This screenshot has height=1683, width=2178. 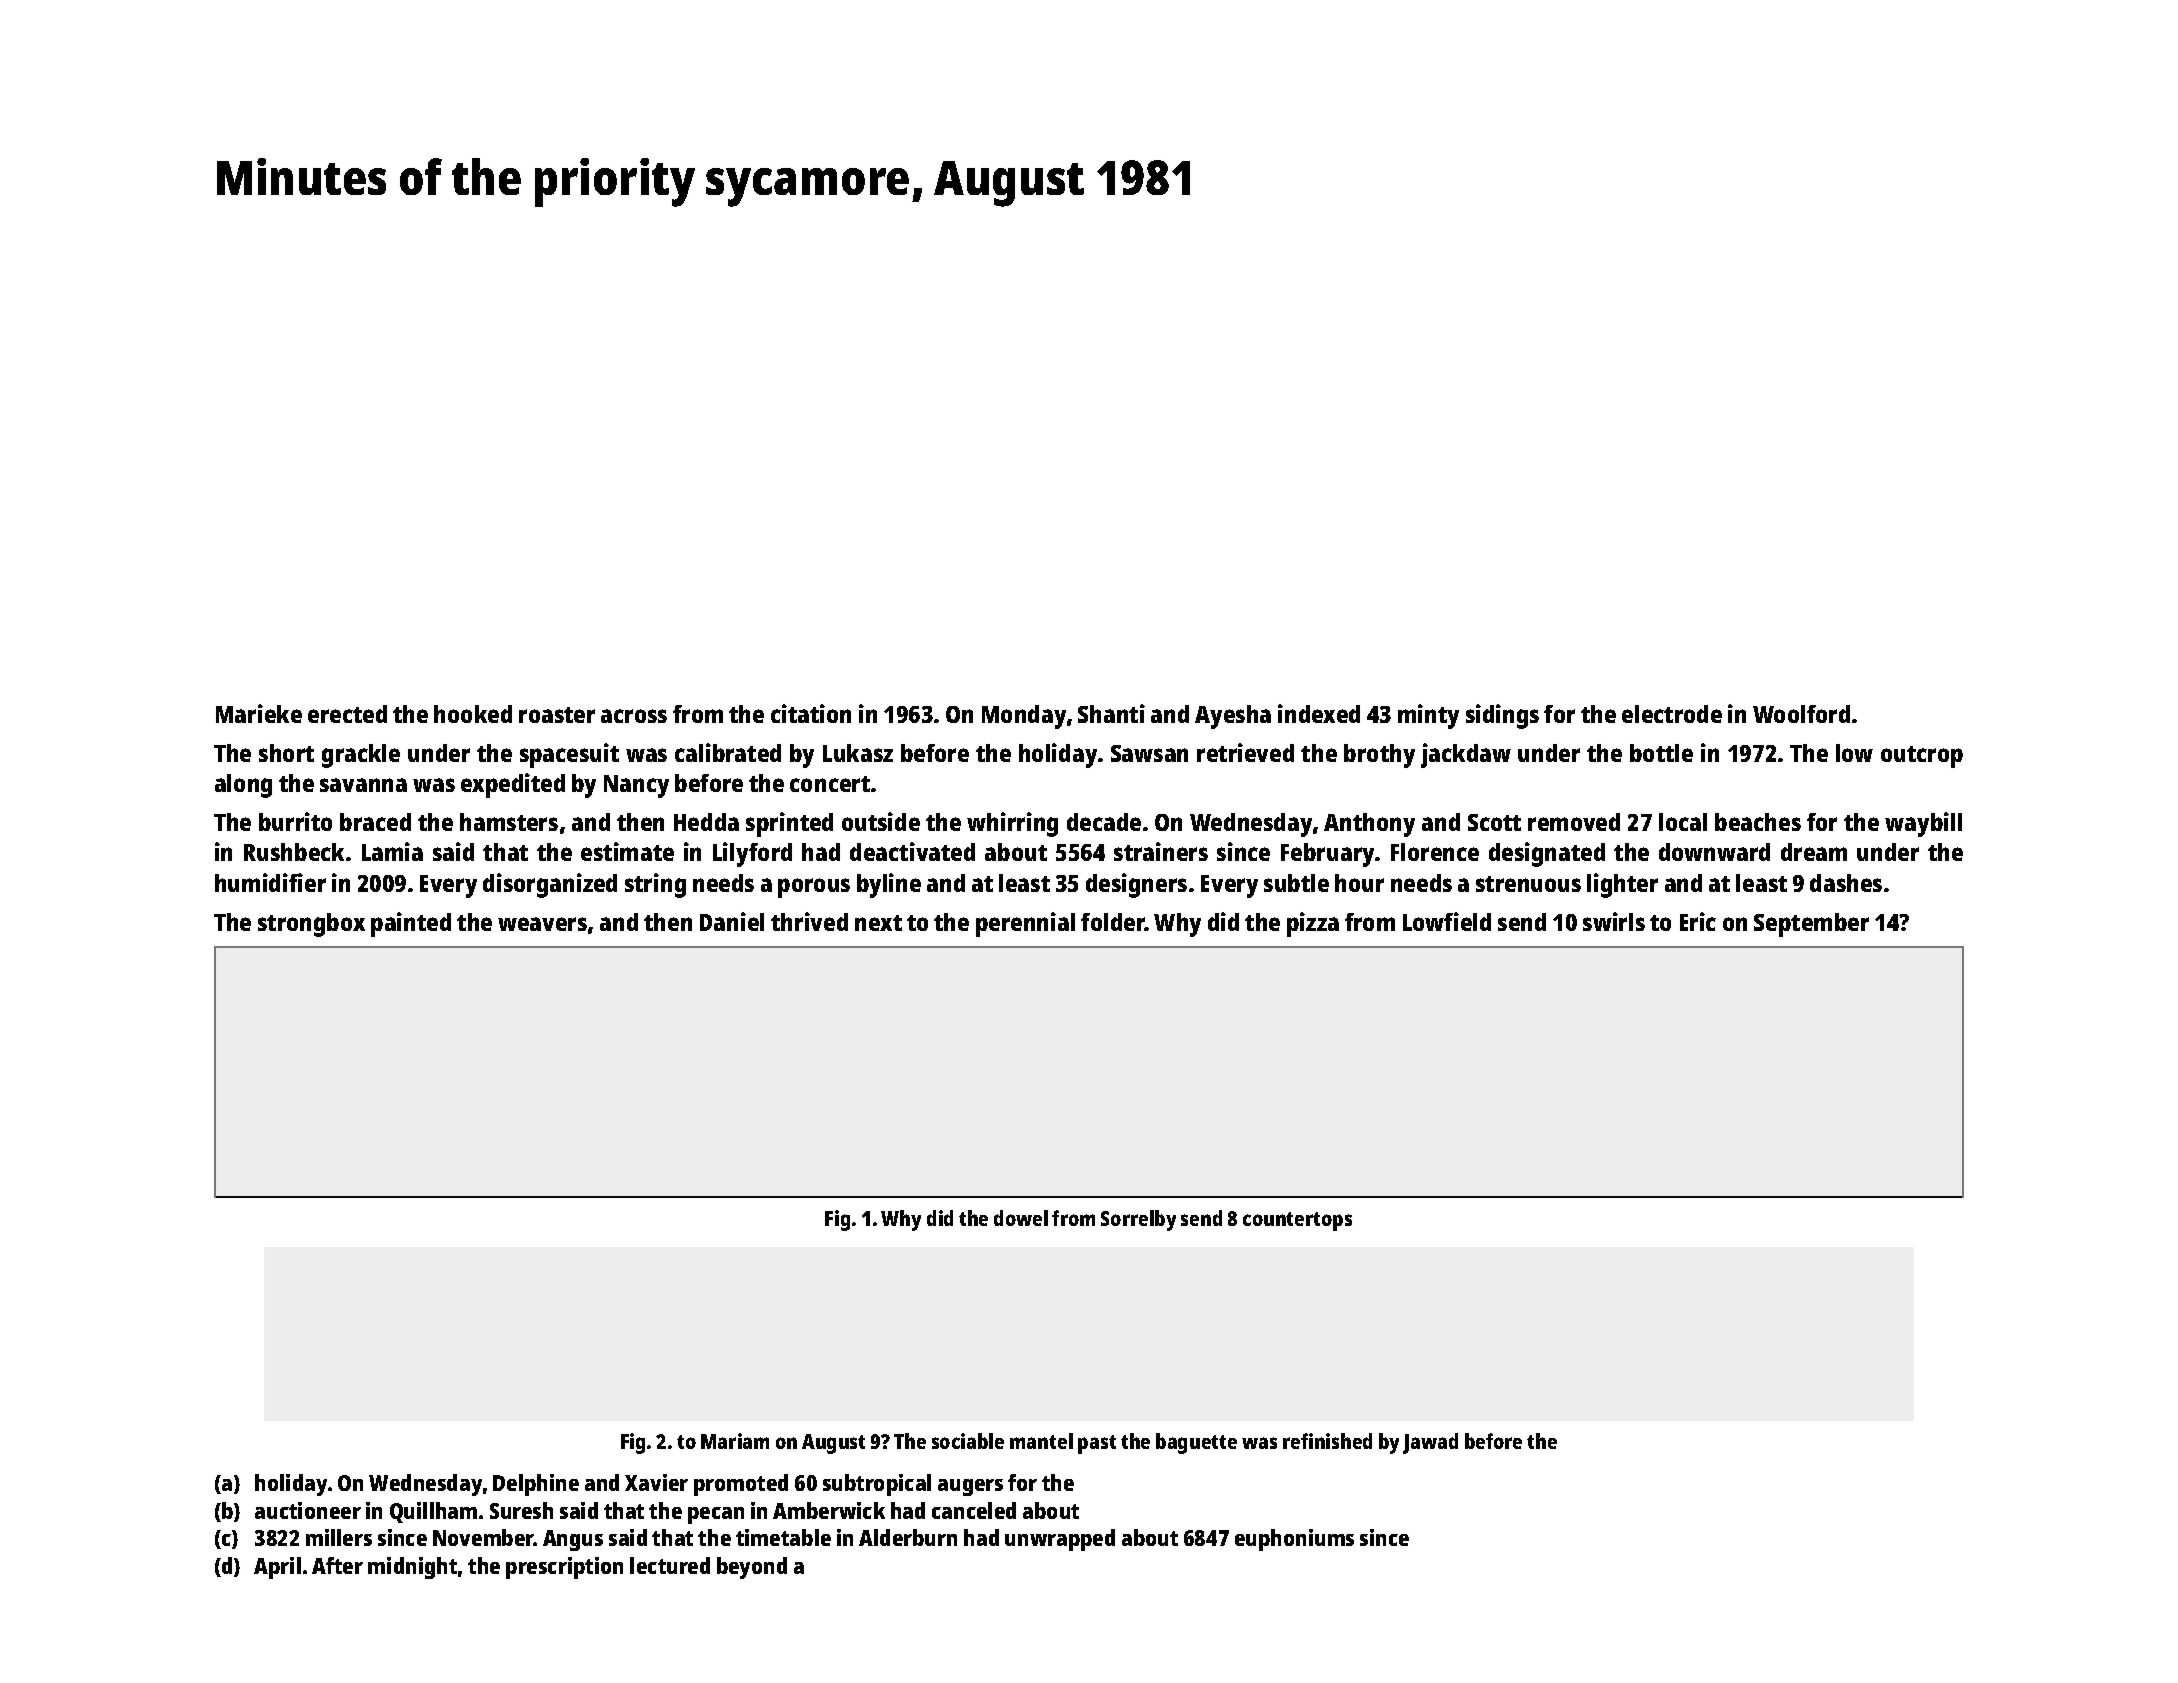 What do you see at coordinates (735, 1441) in the screenshot?
I see `Mariam` at bounding box center [735, 1441].
